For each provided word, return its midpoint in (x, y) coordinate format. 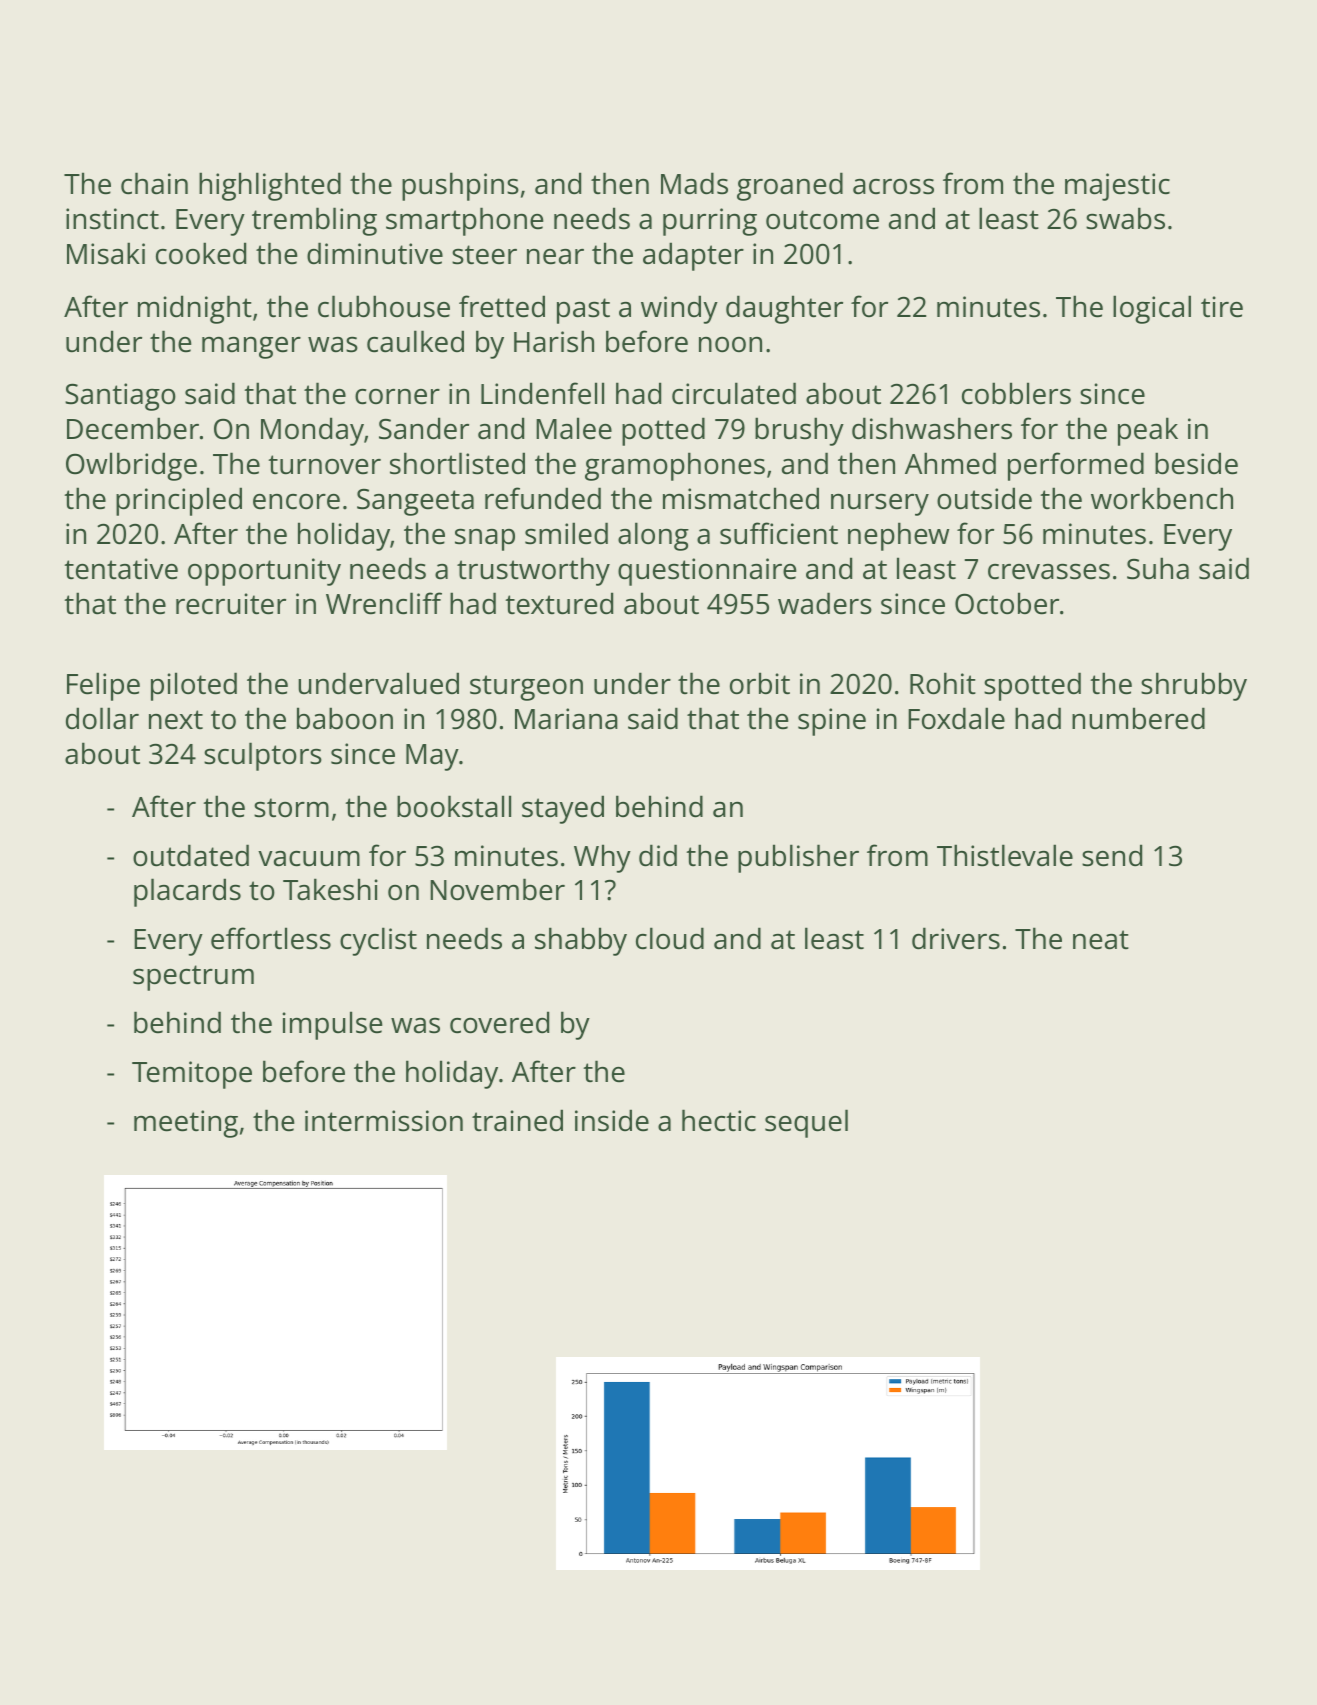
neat (1101, 940)
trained (517, 1120)
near (555, 257)
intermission (384, 1121)
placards (187, 892)
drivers (956, 938)
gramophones (675, 466)
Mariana (566, 719)
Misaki (106, 253)
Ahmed (950, 463)
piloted (194, 686)
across (893, 186)
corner (397, 397)
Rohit (943, 683)
